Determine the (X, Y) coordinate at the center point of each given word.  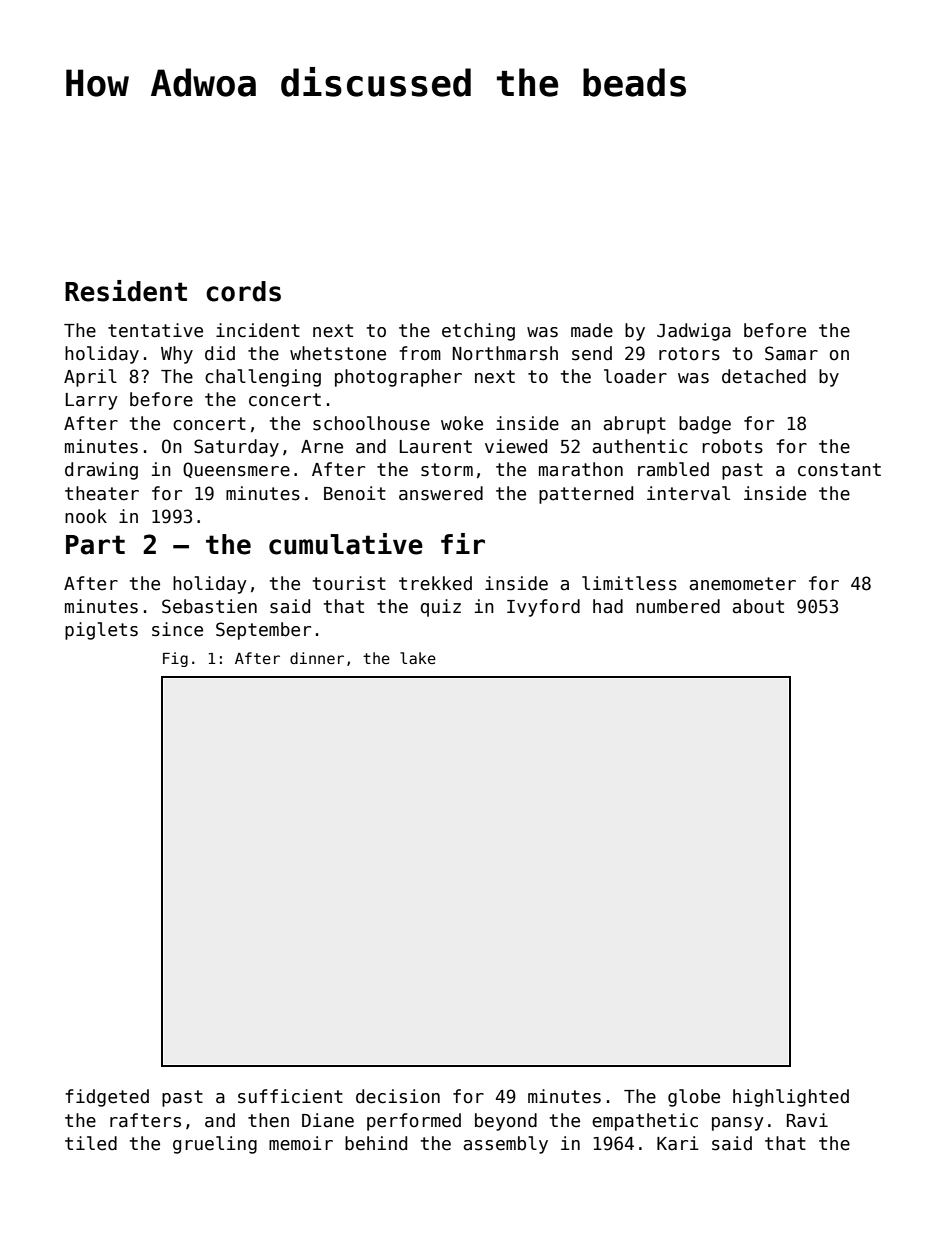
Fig (175, 659)
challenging (263, 378)
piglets (101, 631)
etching (478, 332)
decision (398, 1096)
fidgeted (107, 1098)
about (758, 606)
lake (418, 658)
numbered (678, 606)
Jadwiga (694, 332)
